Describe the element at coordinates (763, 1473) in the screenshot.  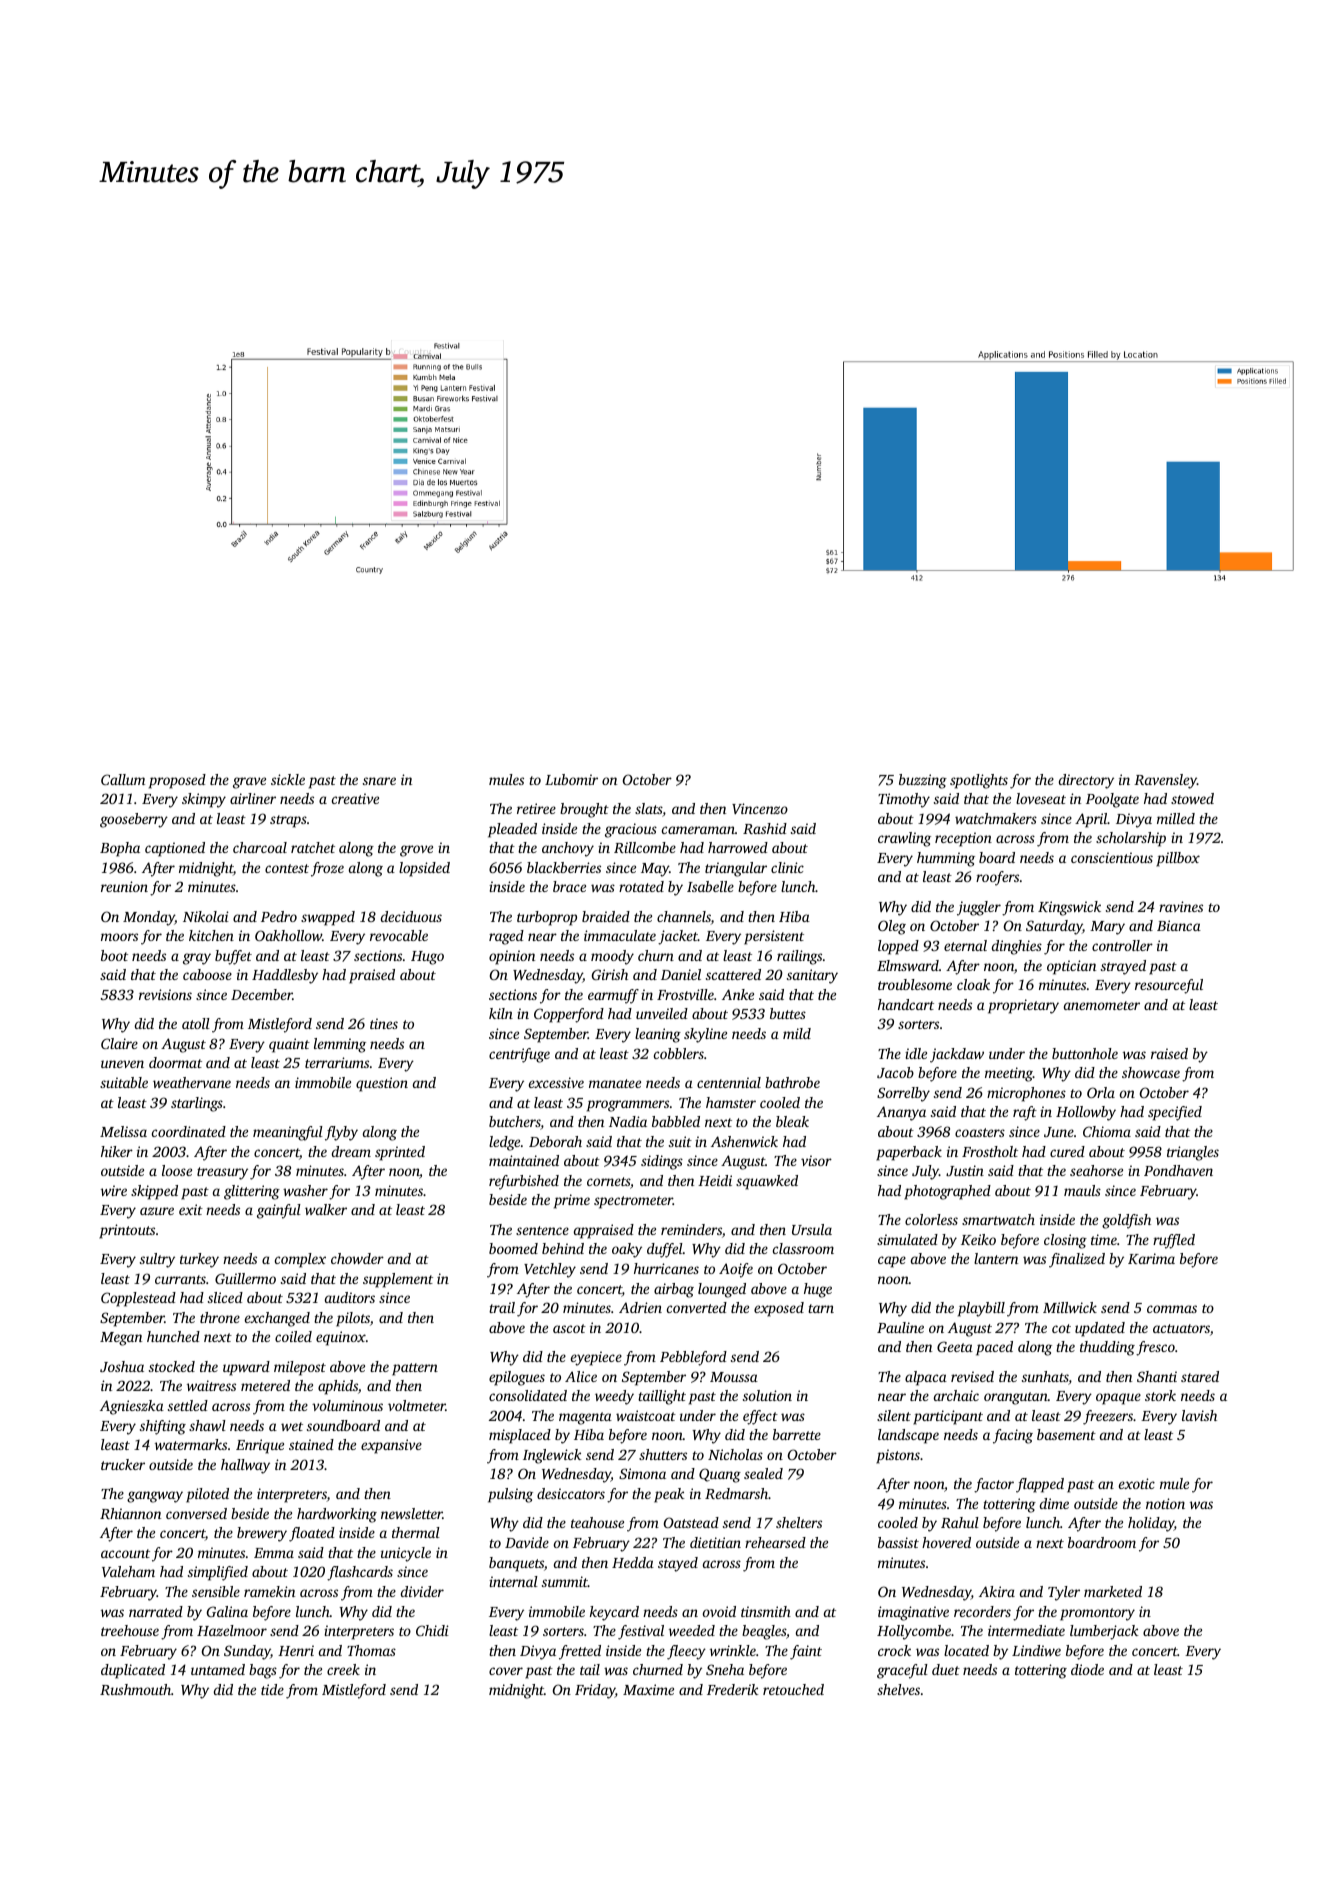
I see `sealed` at that location.
